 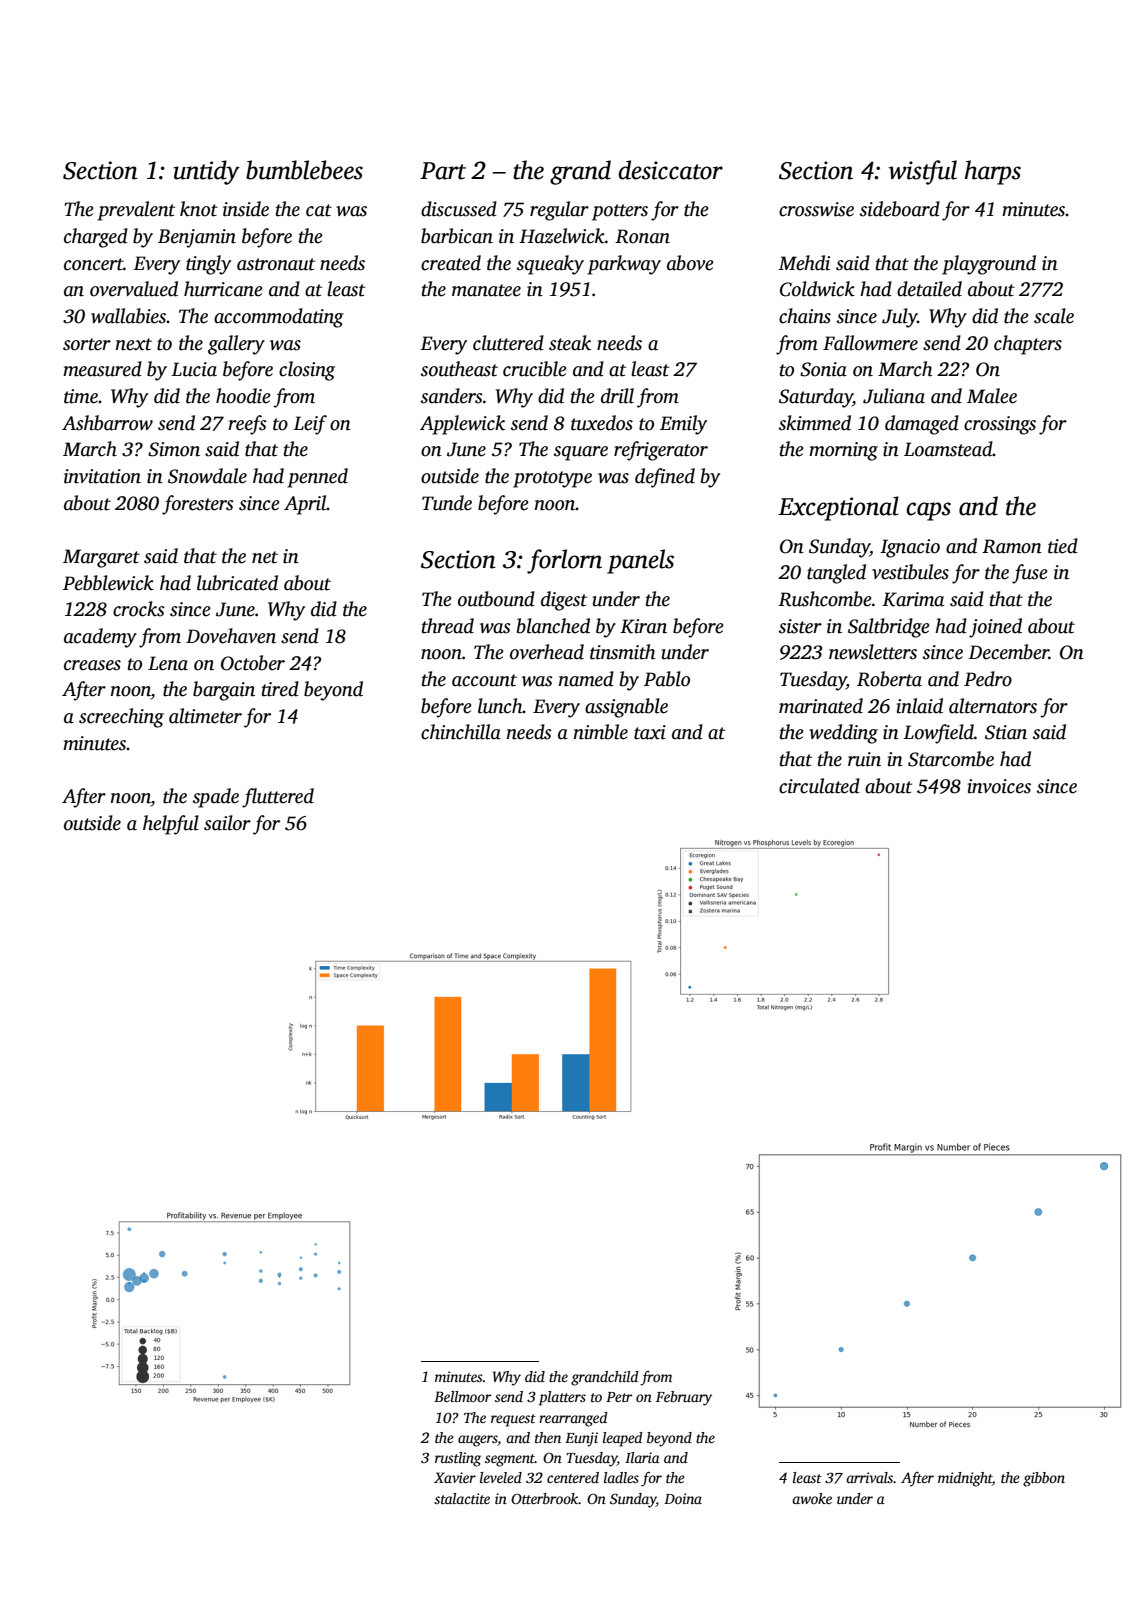 What do you see at coordinates (1044, 1479) in the screenshot?
I see `gibbon` at bounding box center [1044, 1479].
